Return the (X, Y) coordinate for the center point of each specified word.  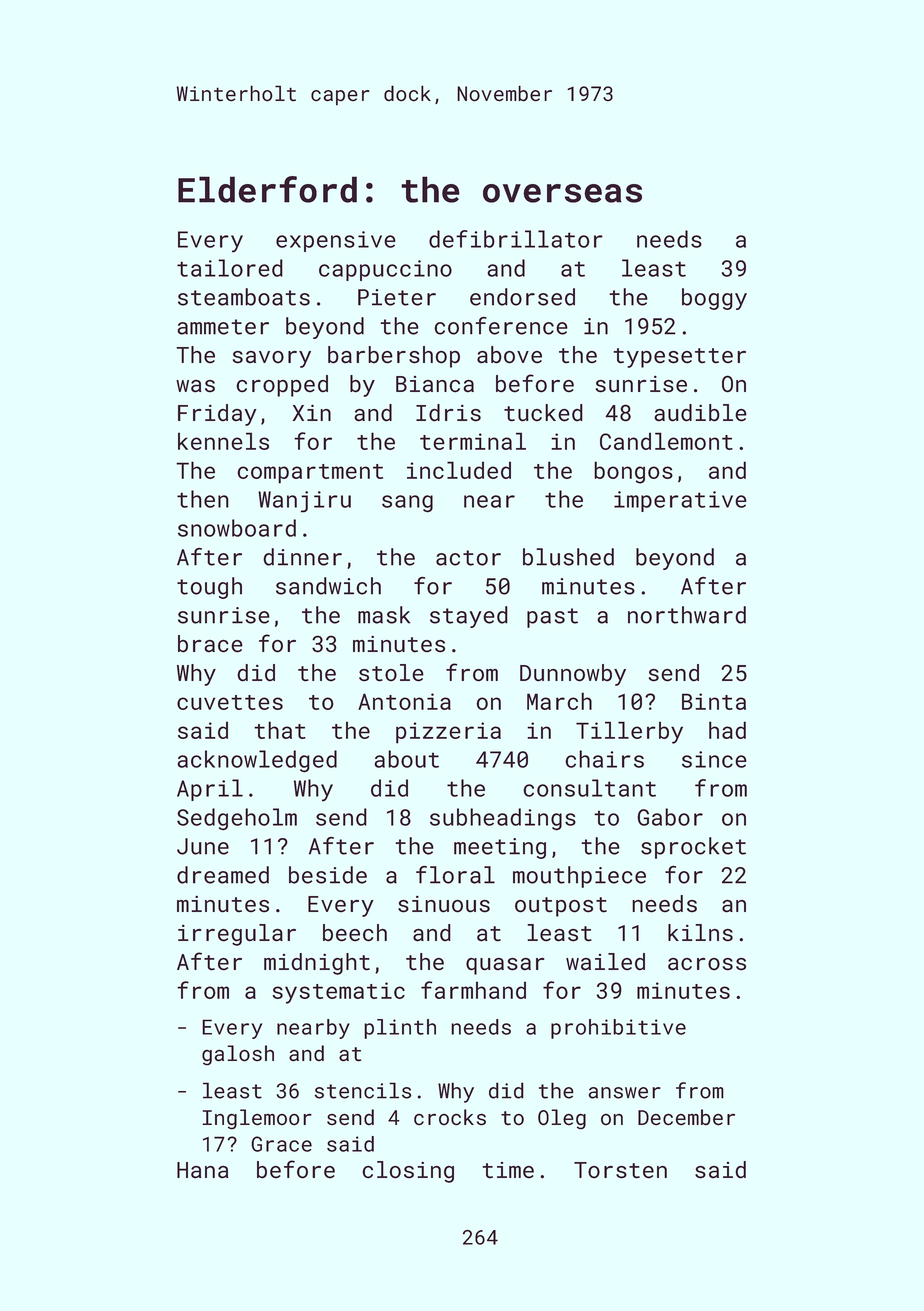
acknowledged (257, 761)
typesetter (679, 358)
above (509, 355)
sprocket (693, 848)
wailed (605, 962)
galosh (238, 1055)
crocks (450, 1117)
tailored (230, 268)
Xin (312, 412)
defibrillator (516, 239)
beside (328, 875)
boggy (714, 299)
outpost (561, 907)
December (686, 1117)
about (406, 759)
